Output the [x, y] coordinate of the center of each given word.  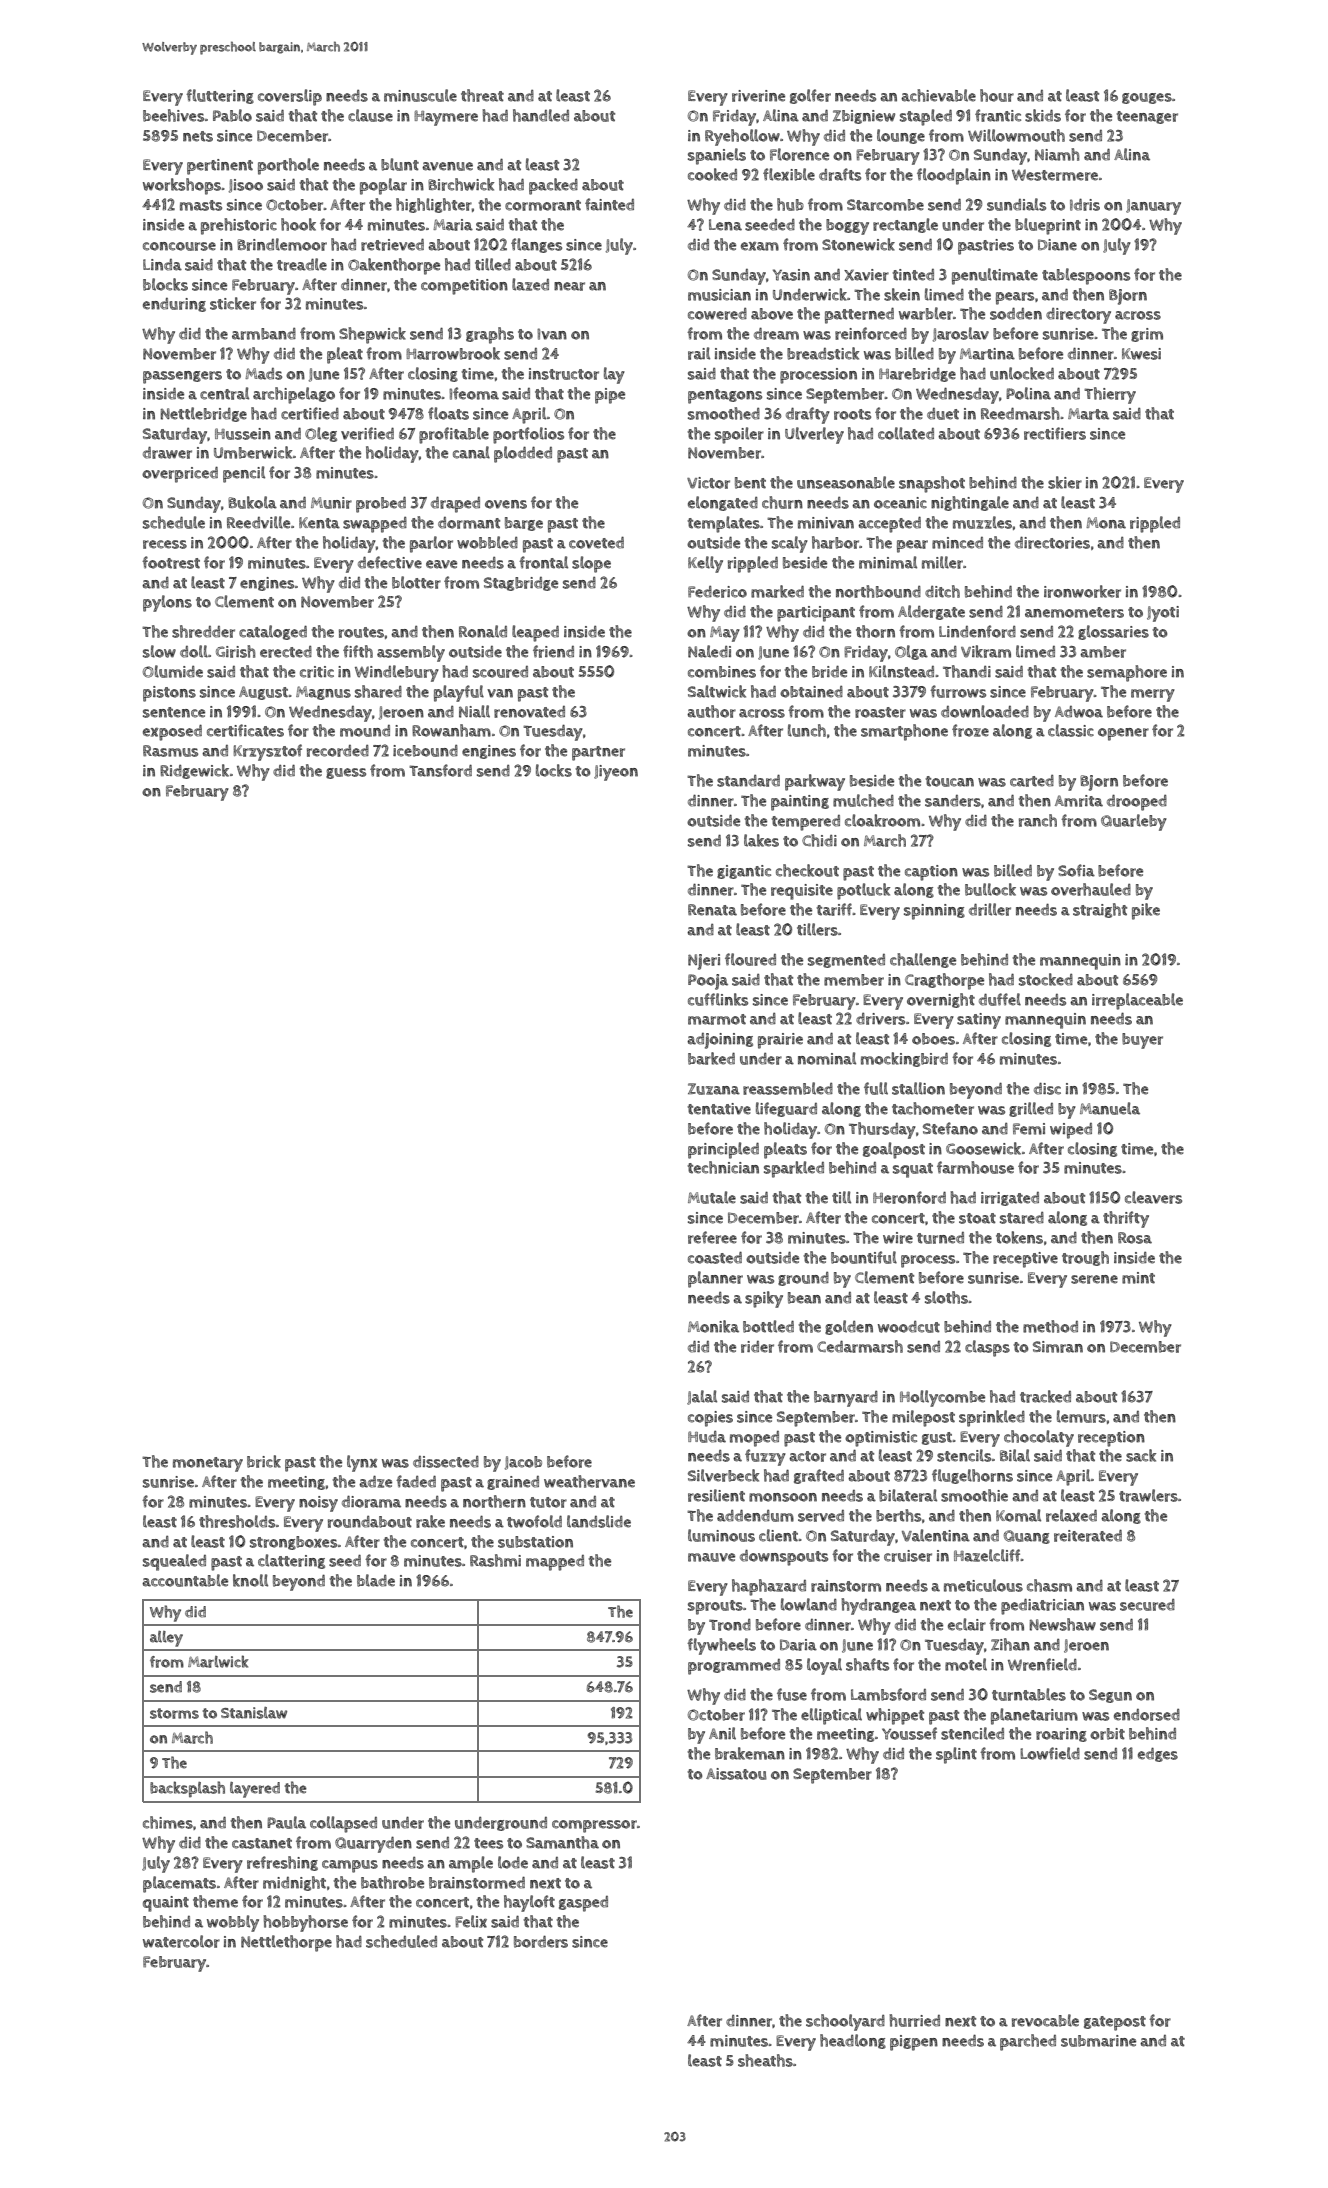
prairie [780, 1041]
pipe [610, 396]
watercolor [181, 1941]
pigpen [914, 2043]
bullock [990, 889]
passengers [182, 377]
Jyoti [1163, 614]
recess [165, 544]
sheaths [765, 2060]
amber [1103, 652]
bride [829, 672]
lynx [362, 1463]
